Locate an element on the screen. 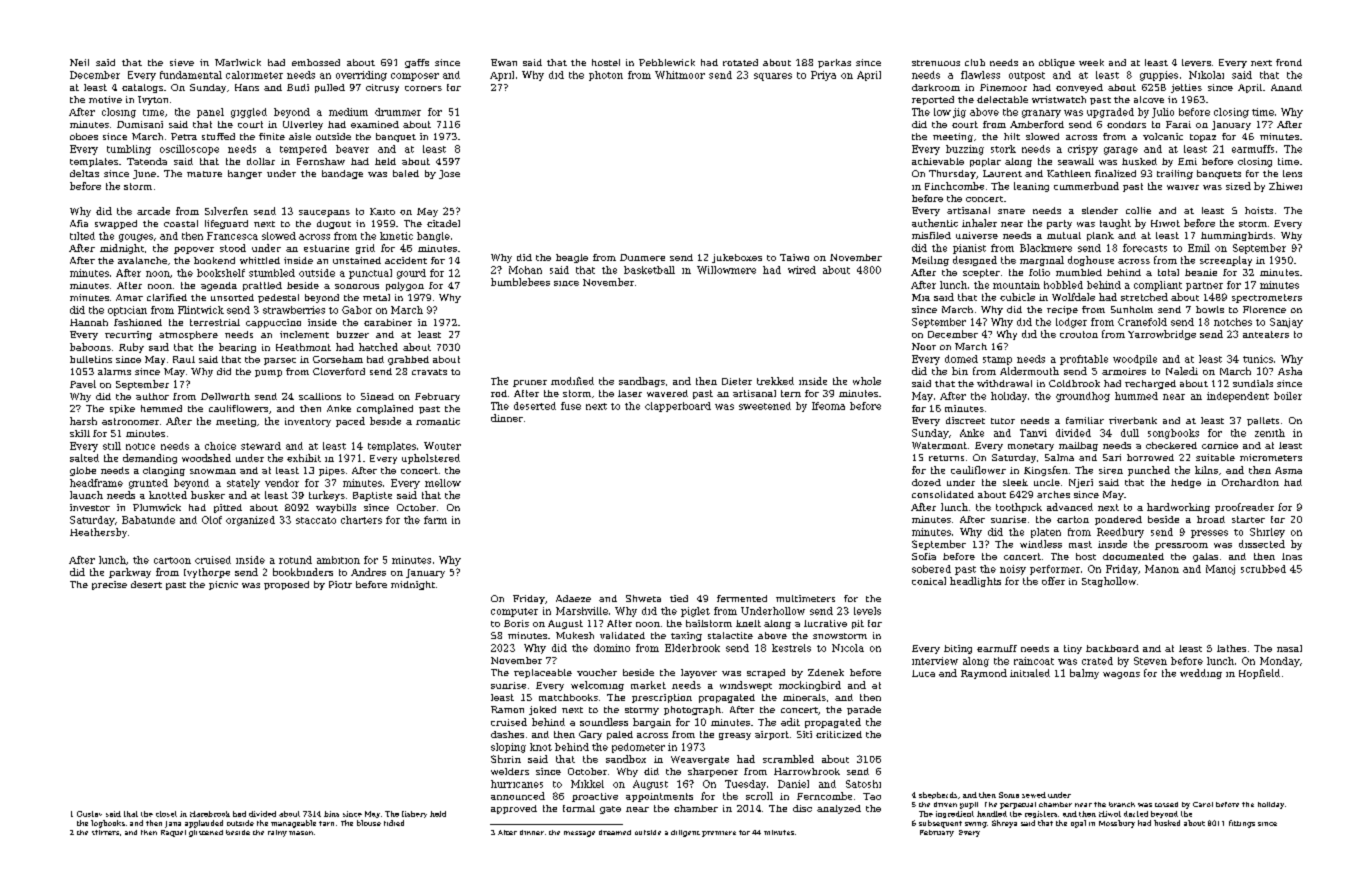 The height and width of the screenshot is (887, 1372). sleek is located at coordinates (1015, 482).
